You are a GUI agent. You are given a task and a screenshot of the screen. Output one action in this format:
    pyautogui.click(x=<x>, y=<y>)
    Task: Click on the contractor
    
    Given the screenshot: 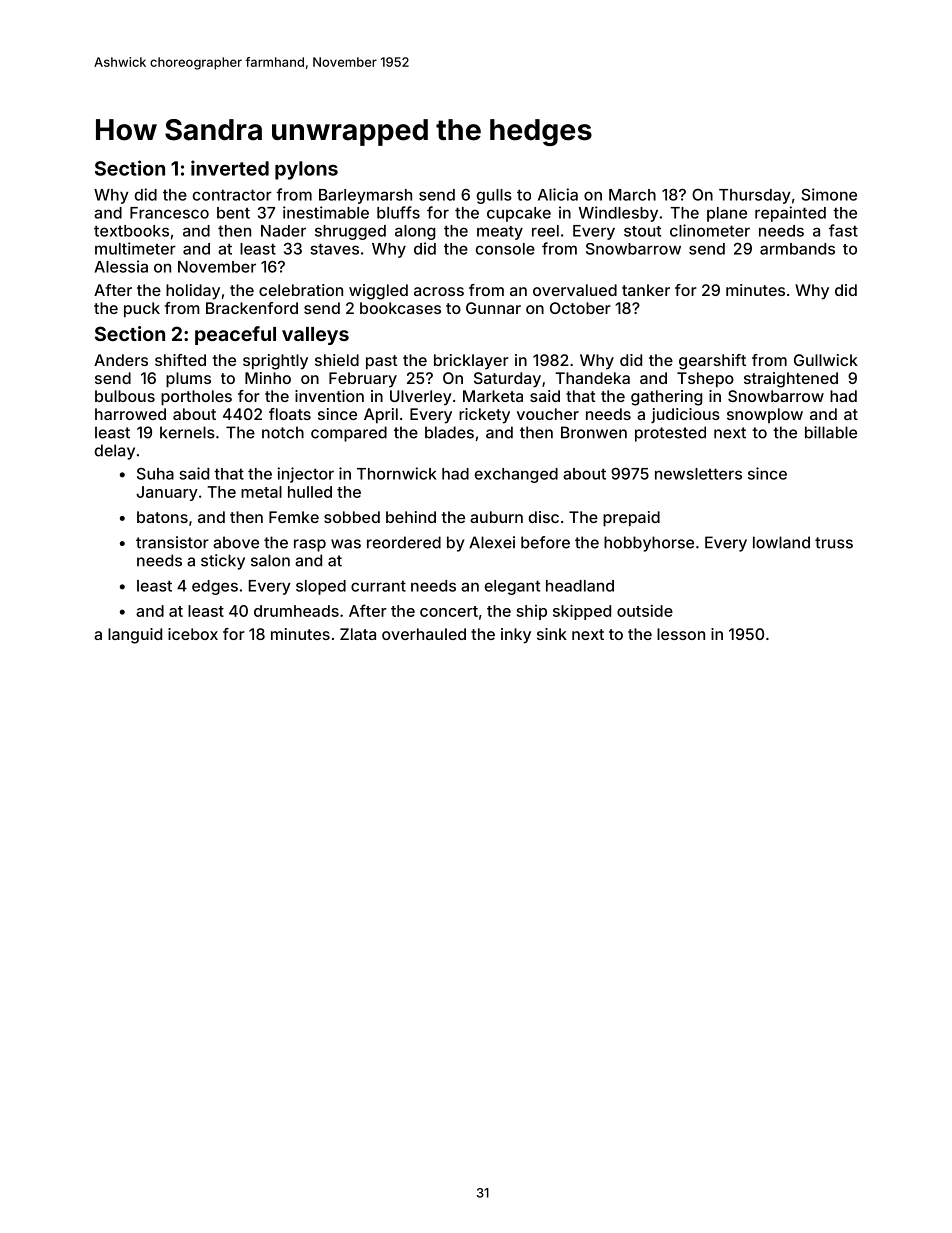 What is the action you would take?
    pyautogui.click(x=232, y=195)
